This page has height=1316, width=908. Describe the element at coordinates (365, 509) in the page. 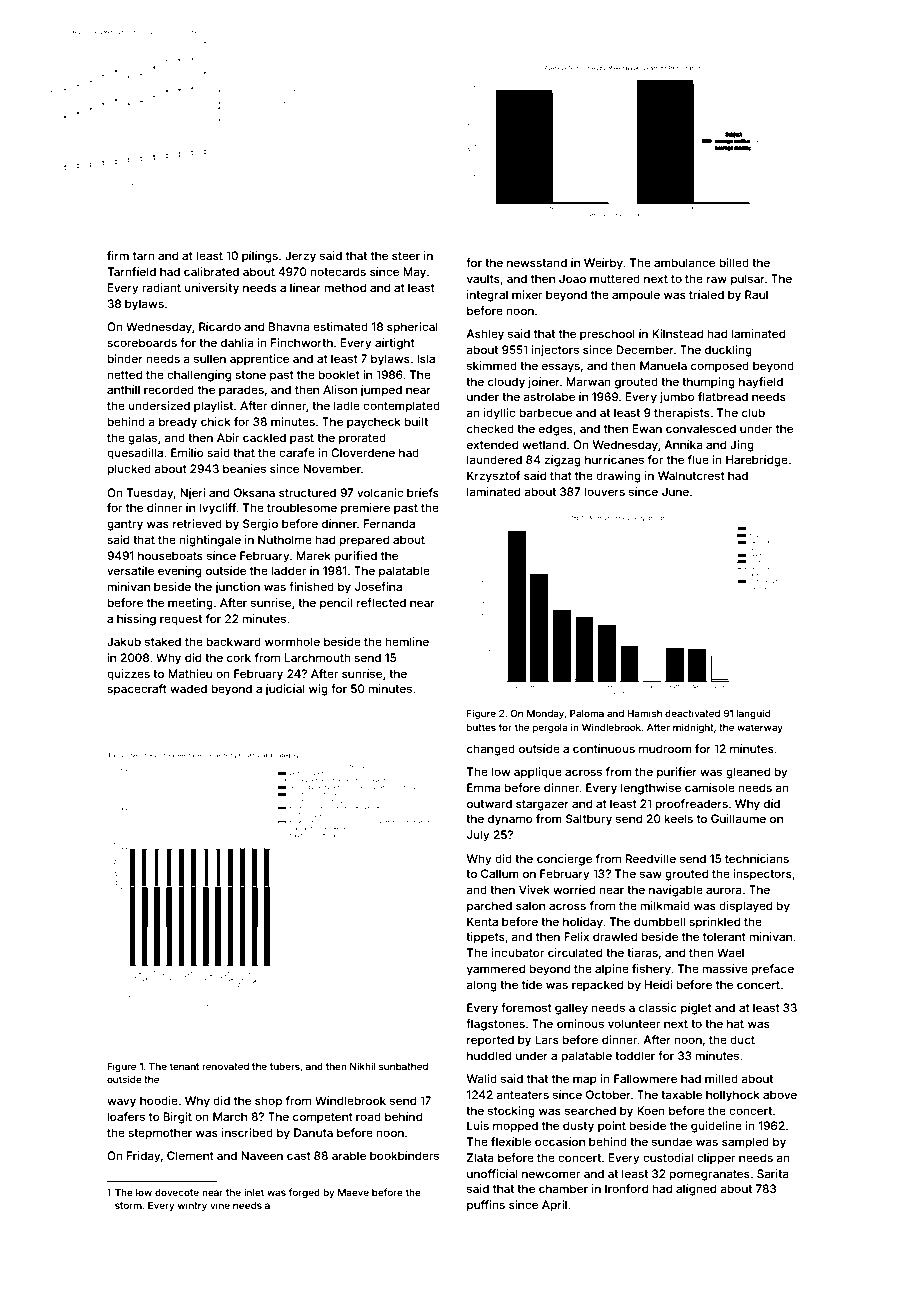

I see `premiere` at that location.
